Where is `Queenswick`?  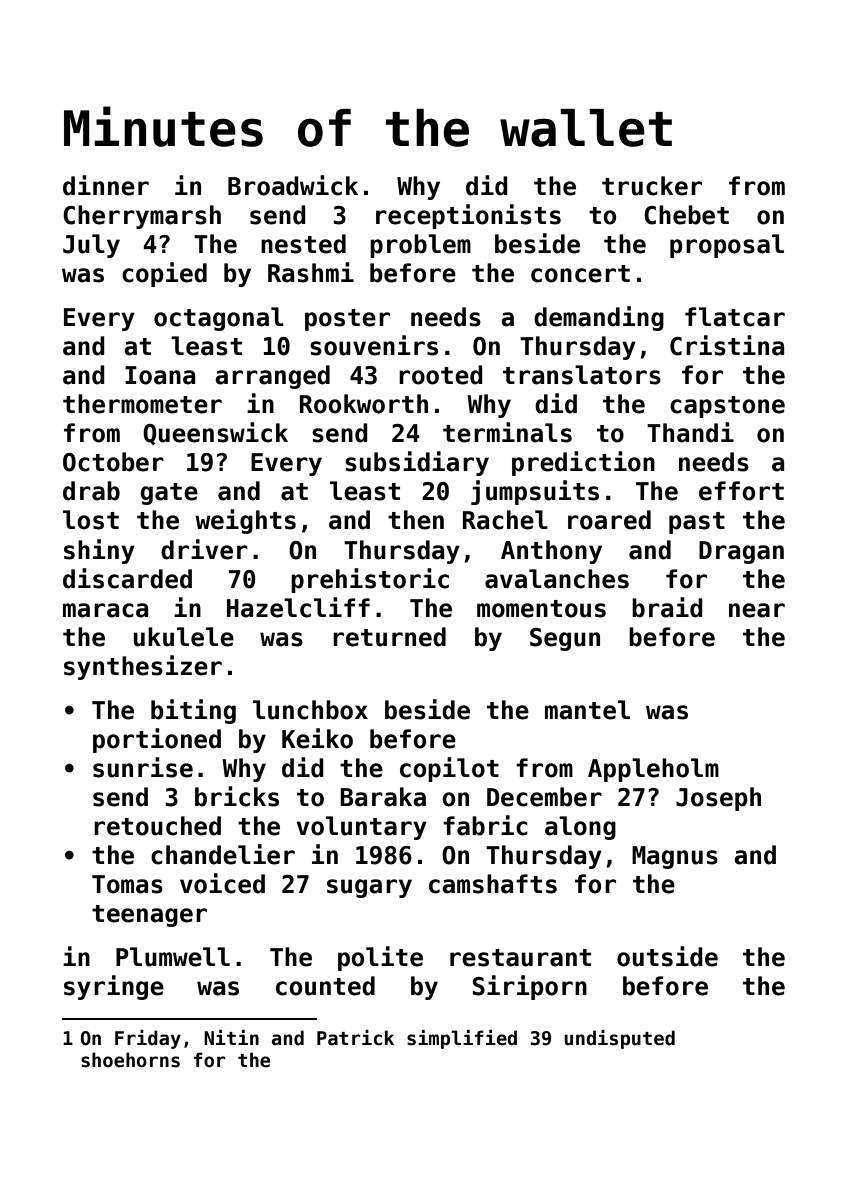
Queenswick is located at coordinates (215, 433).
